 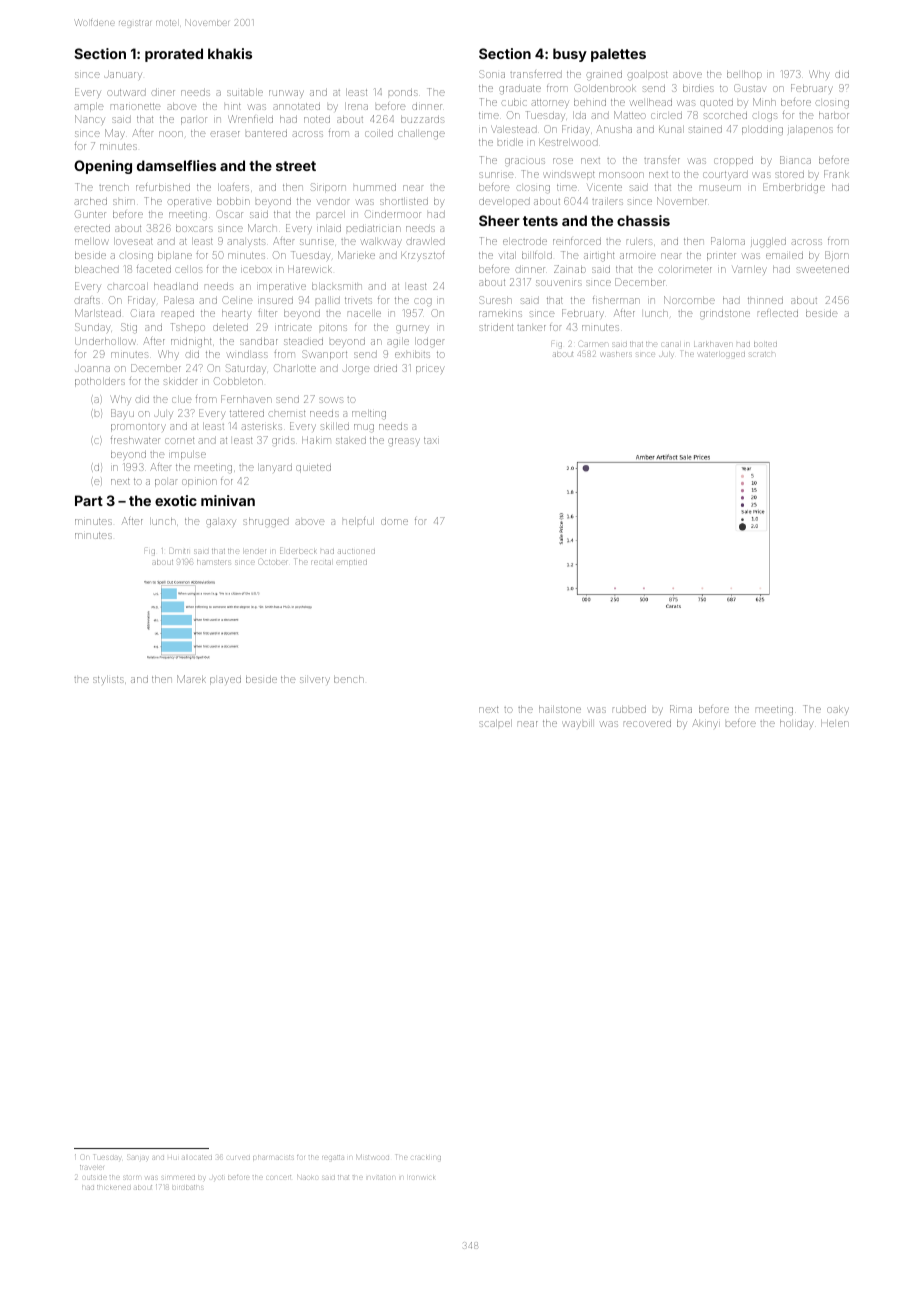 I want to click on Frank, so click(x=836, y=174).
